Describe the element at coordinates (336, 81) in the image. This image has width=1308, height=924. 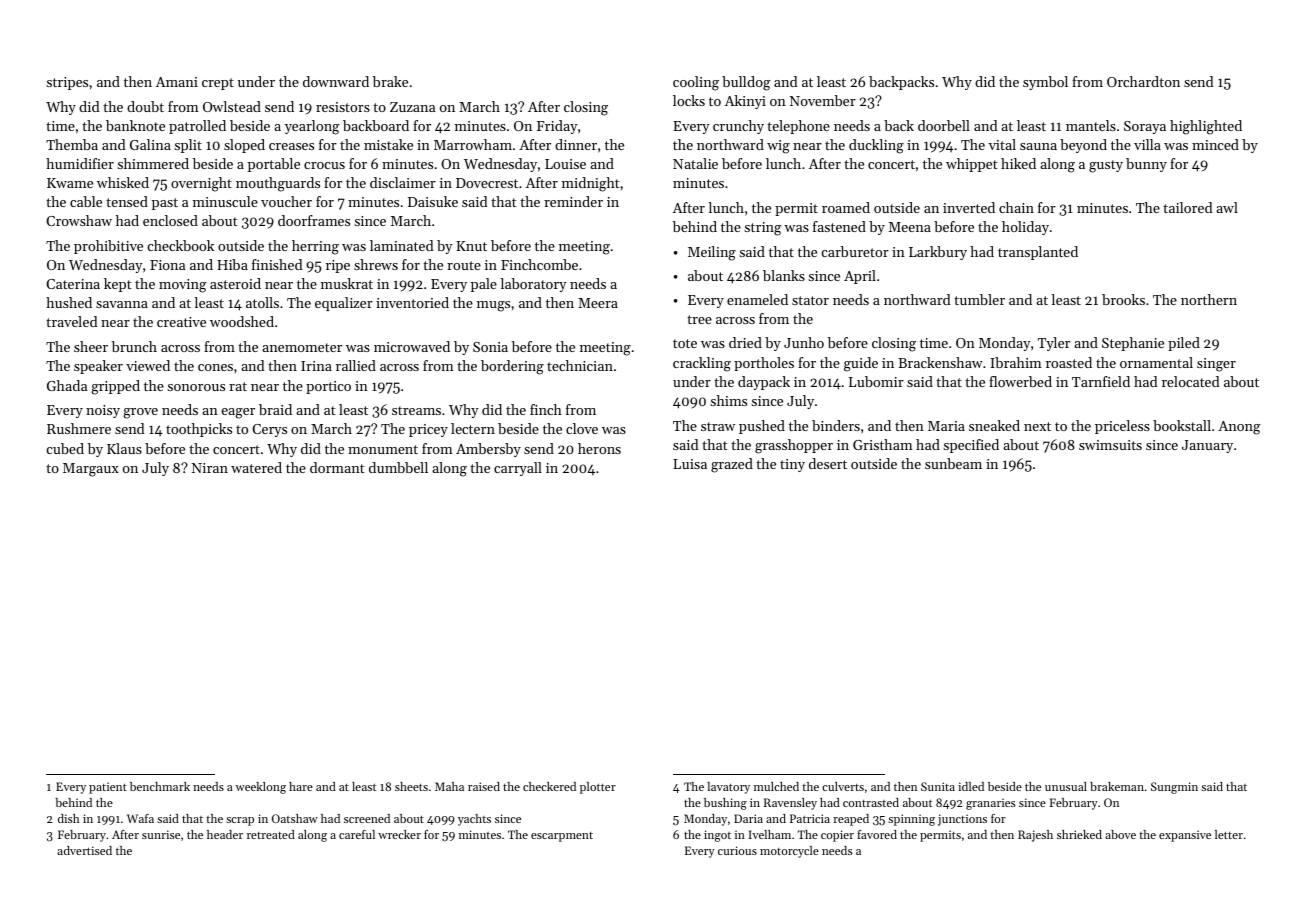
I see `downward` at that location.
